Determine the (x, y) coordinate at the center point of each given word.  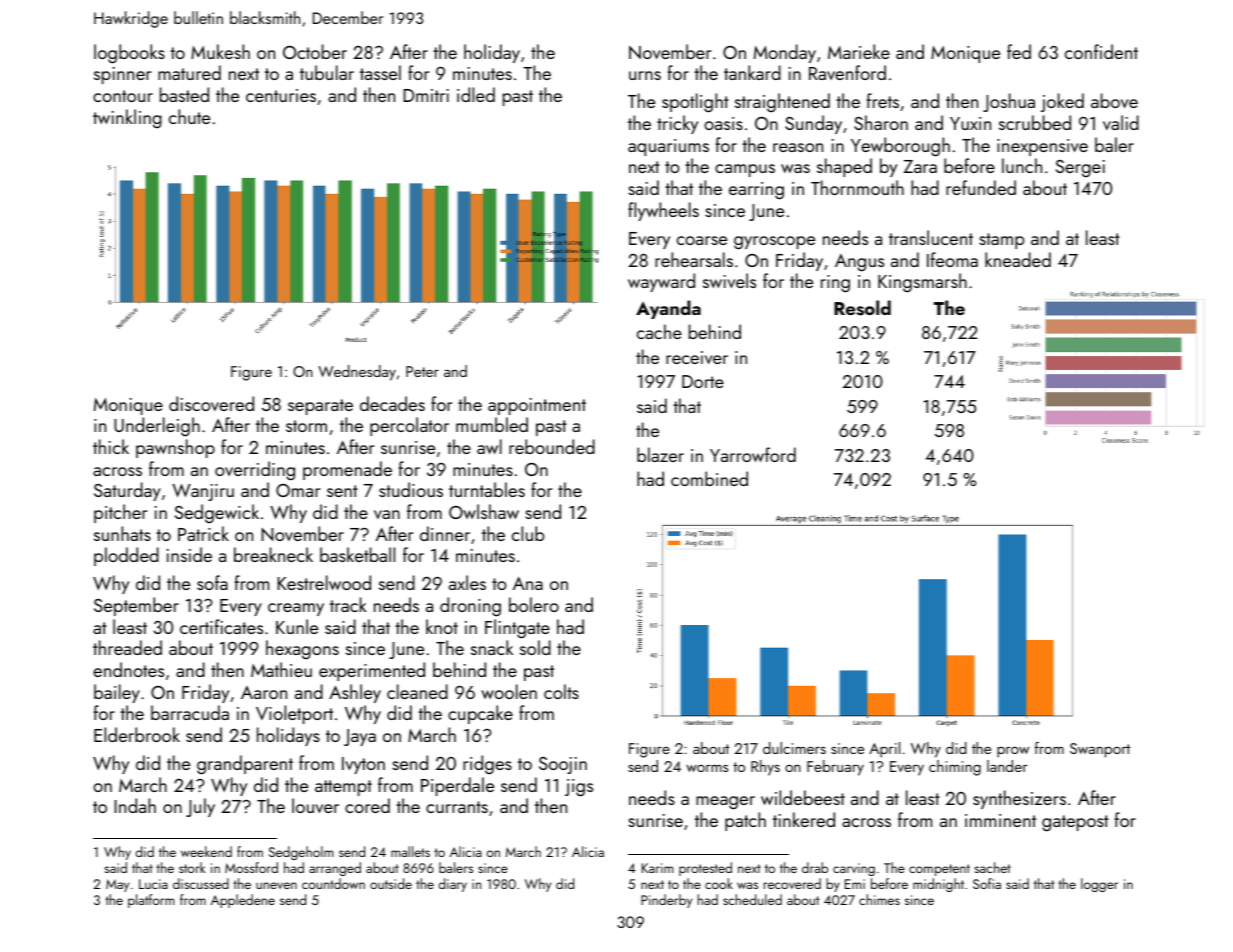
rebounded (552, 446)
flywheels (663, 211)
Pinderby (666, 901)
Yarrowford (753, 454)
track (348, 604)
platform (151, 901)
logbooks (129, 54)
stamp (1001, 241)
